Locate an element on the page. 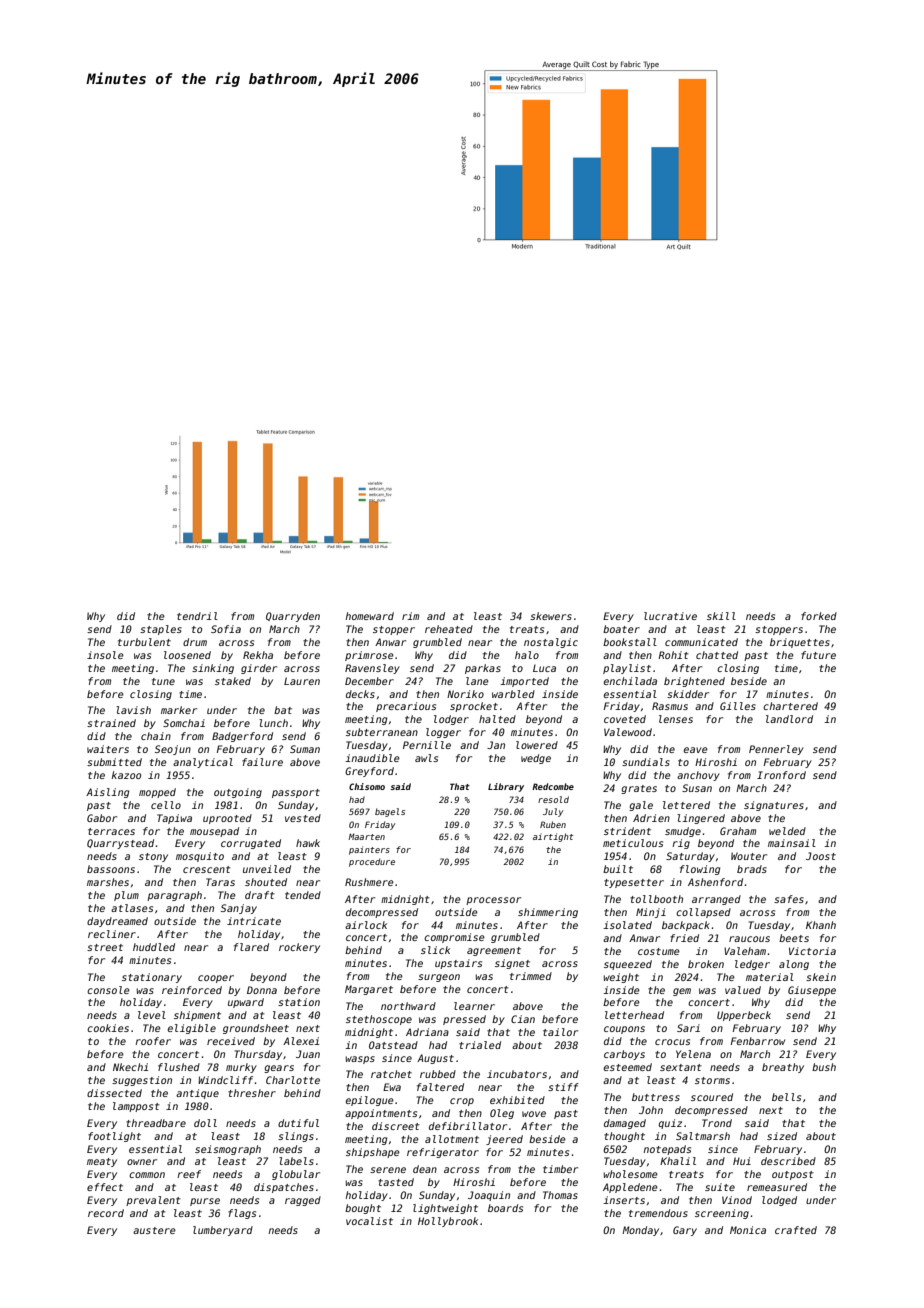 The image size is (924, 1308). girder is located at coordinates (259, 669).
